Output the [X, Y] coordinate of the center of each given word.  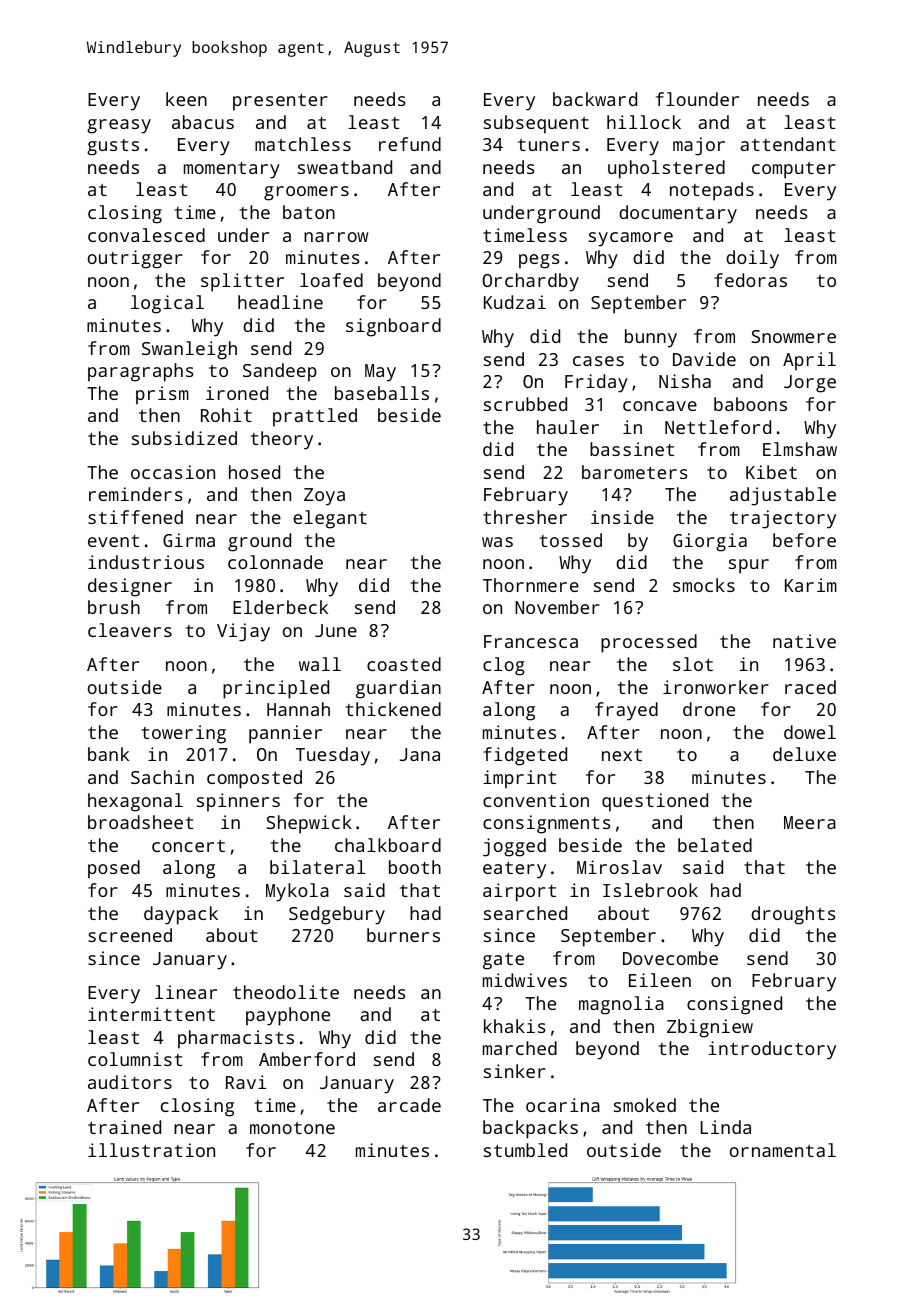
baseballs [382, 393]
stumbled [525, 1150]
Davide [704, 359]
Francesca [531, 641]
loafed [331, 280]
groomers [306, 193]
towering [183, 734]
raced [810, 687]
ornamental [783, 1150]
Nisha [685, 381]
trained [124, 1127]
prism [162, 395]
